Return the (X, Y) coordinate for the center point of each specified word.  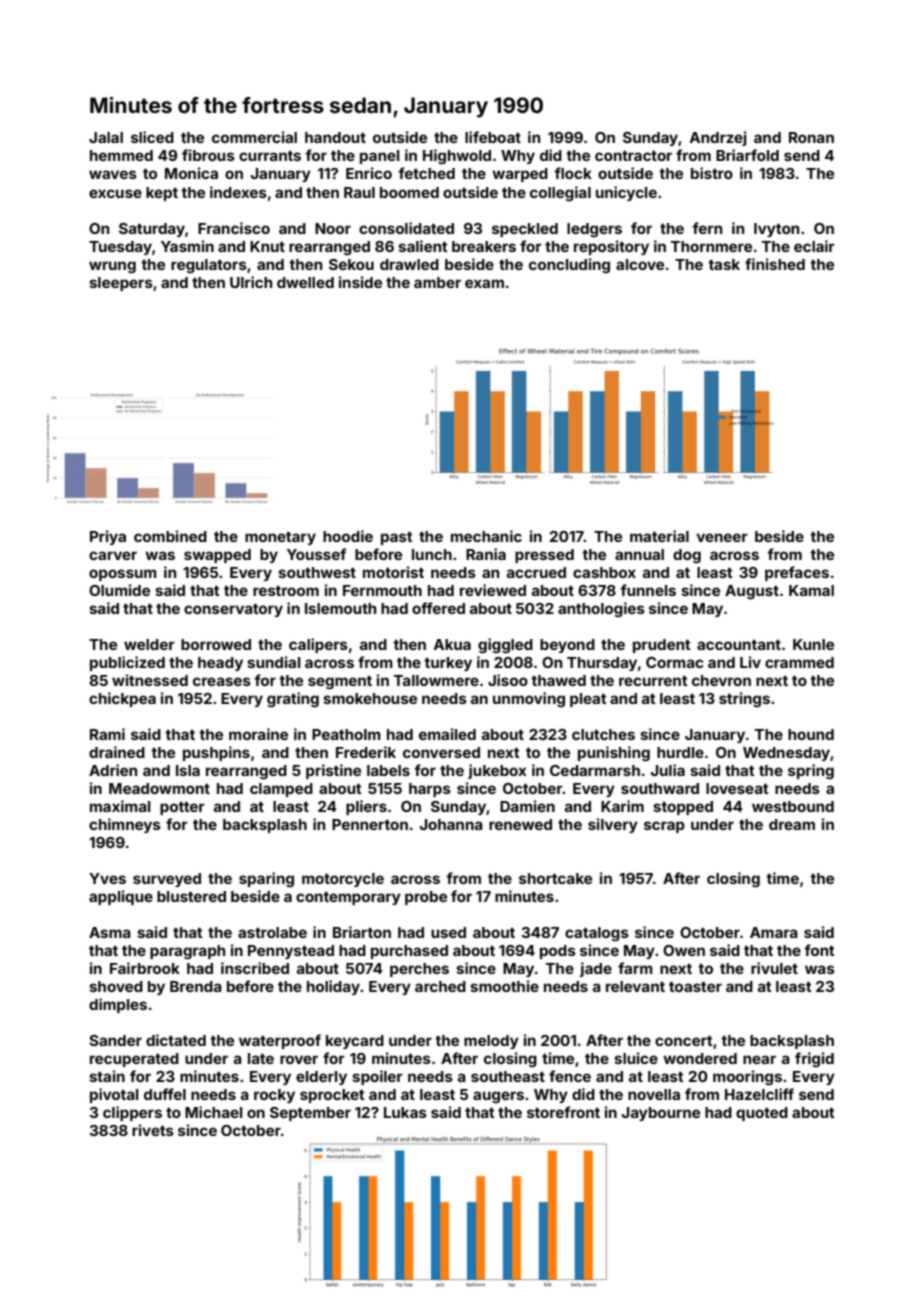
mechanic (486, 536)
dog (687, 556)
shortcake (555, 878)
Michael (214, 1112)
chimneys (125, 825)
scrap (664, 827)
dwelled (305, 282)
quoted (762, 1114)
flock (573, 173)
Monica (191, 173)
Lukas (405, 1112)
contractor (633, 155)
